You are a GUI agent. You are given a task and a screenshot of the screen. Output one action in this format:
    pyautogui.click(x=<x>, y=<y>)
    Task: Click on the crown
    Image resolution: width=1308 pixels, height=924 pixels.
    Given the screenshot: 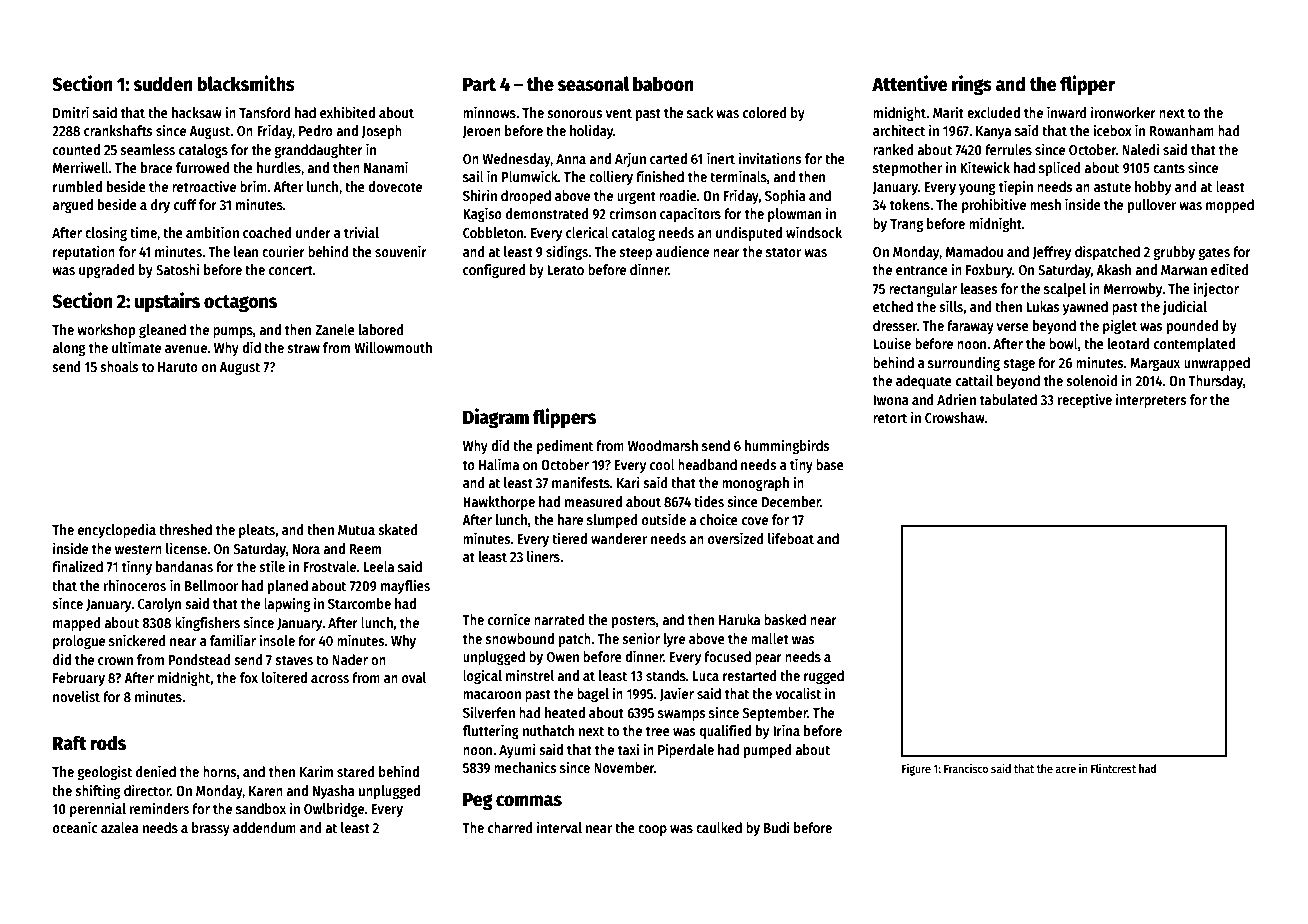 What is the action you would take?
    pyautogui.click(x=115, y=661)
